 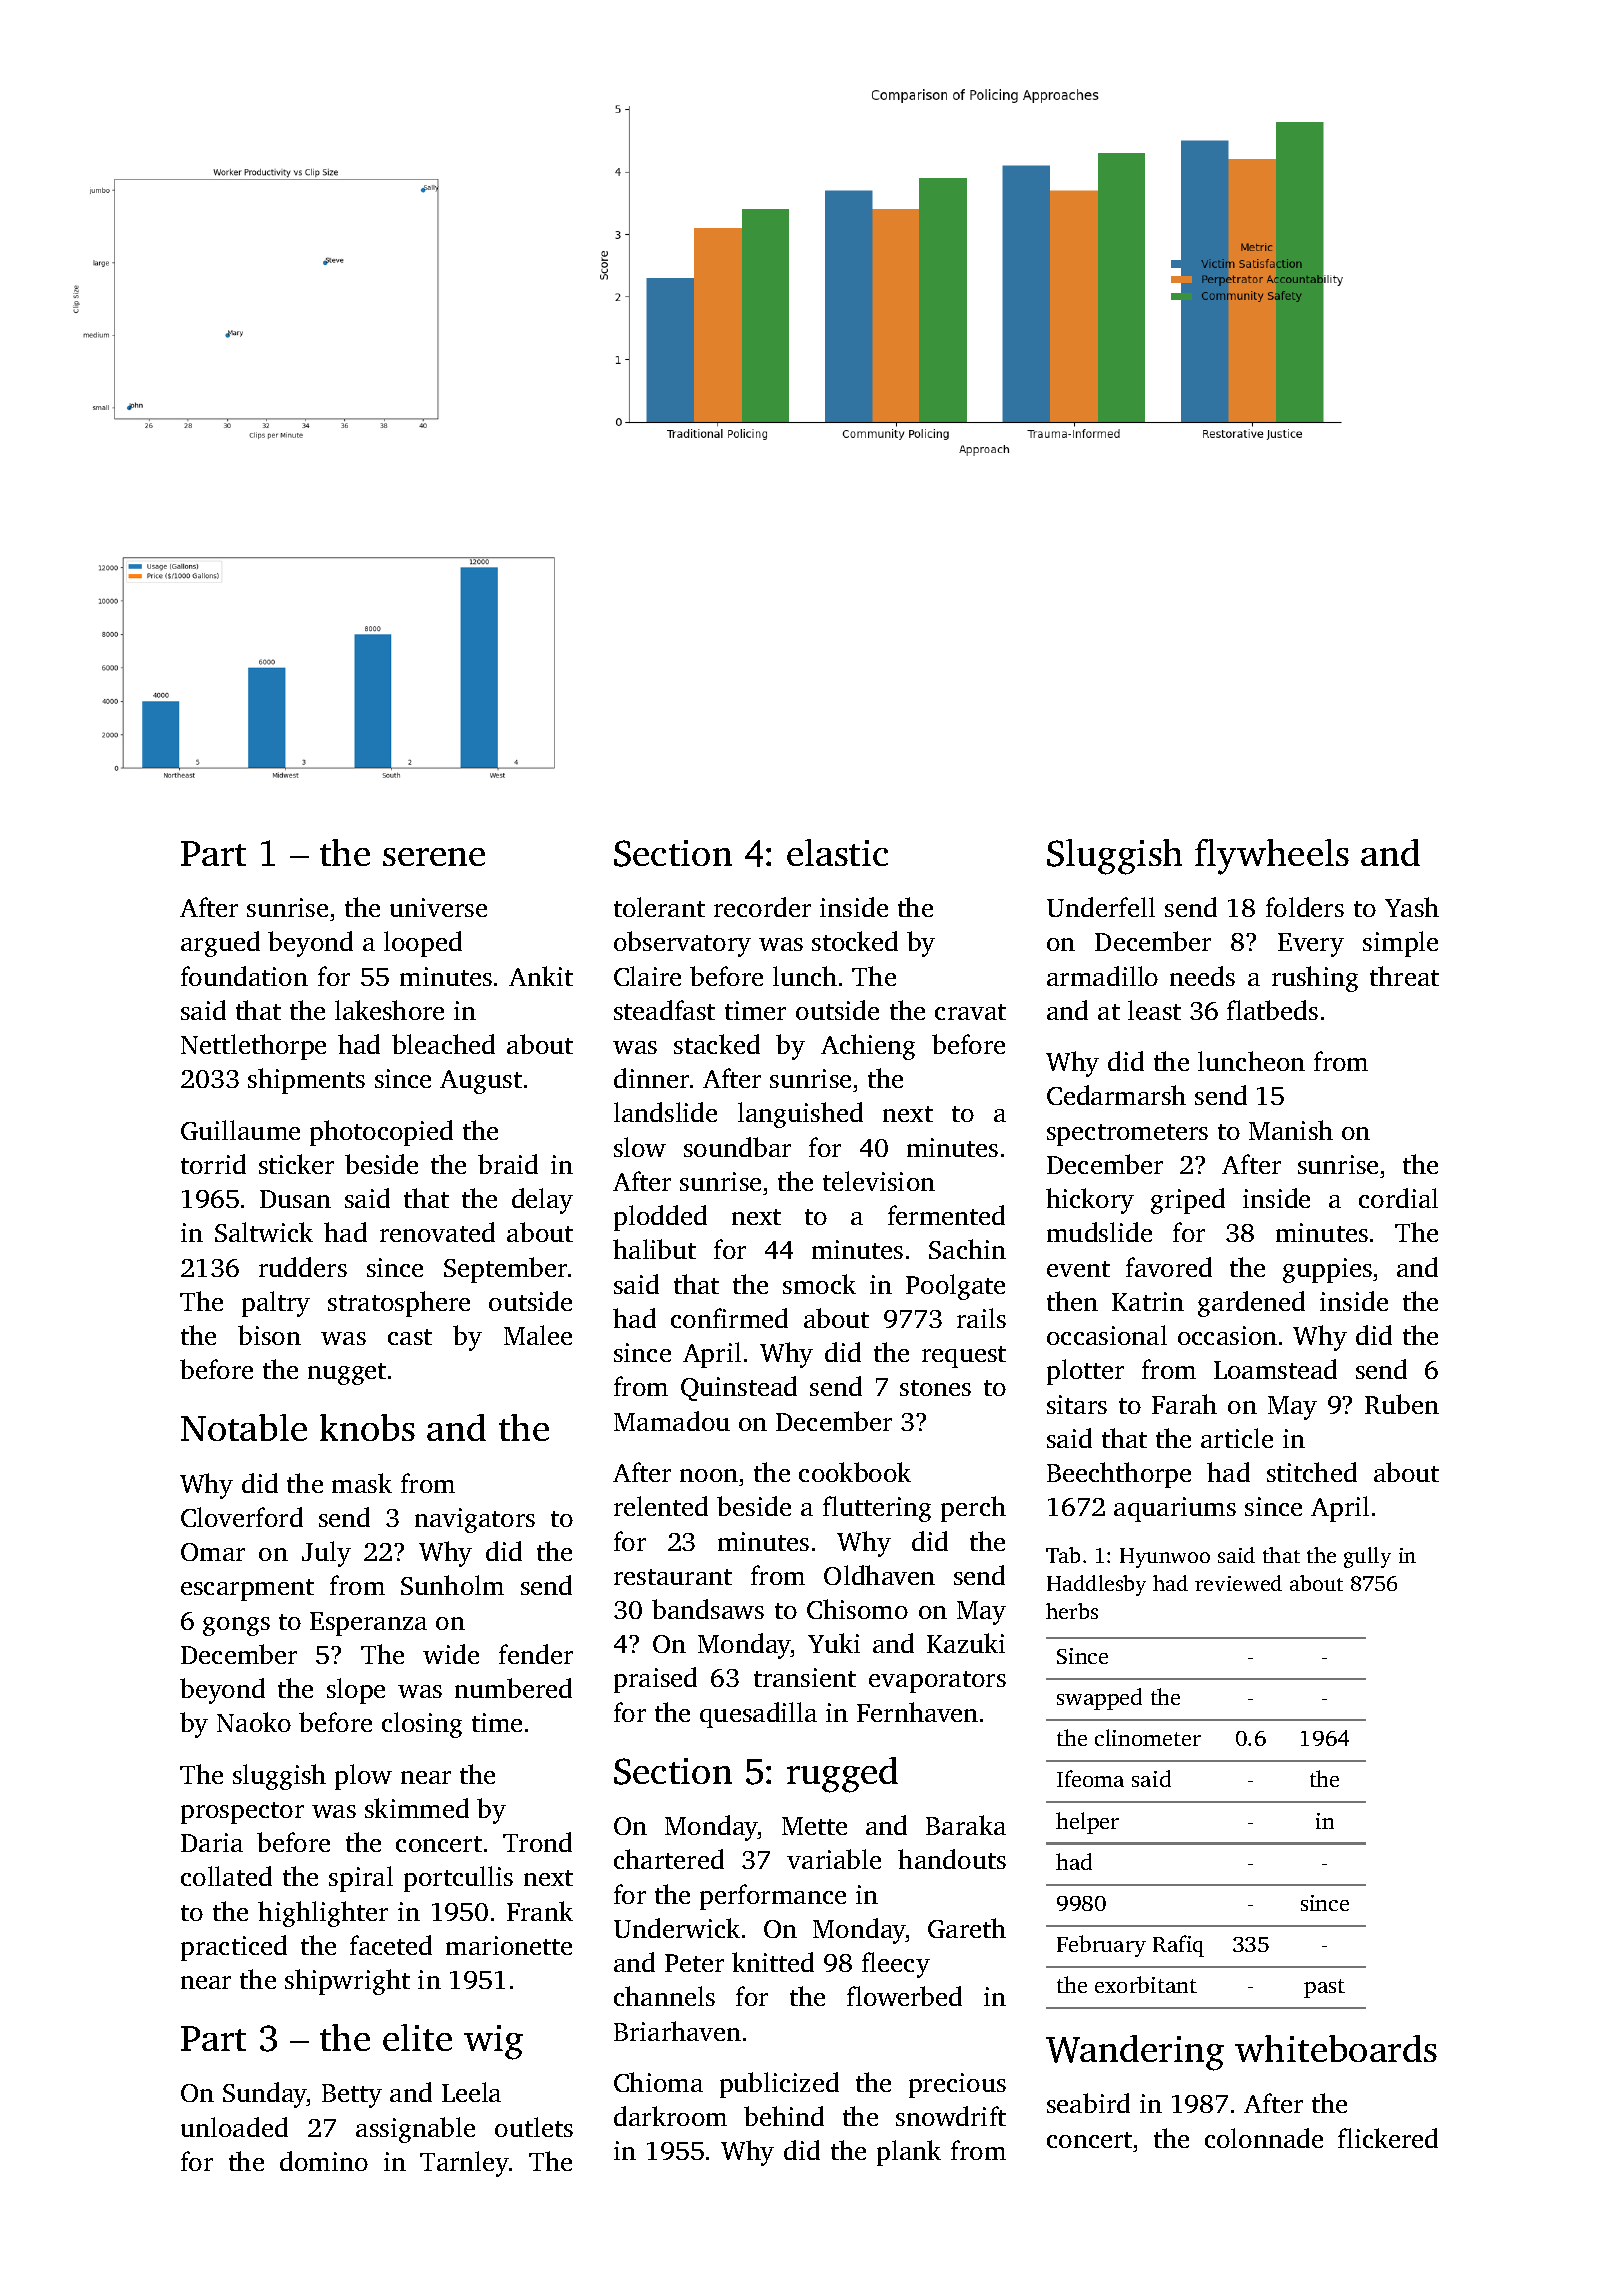 What do you see at coordinates (1327, 1270) in the screenshot?
I see `guppies` at bounding box center [1327, 1270].
